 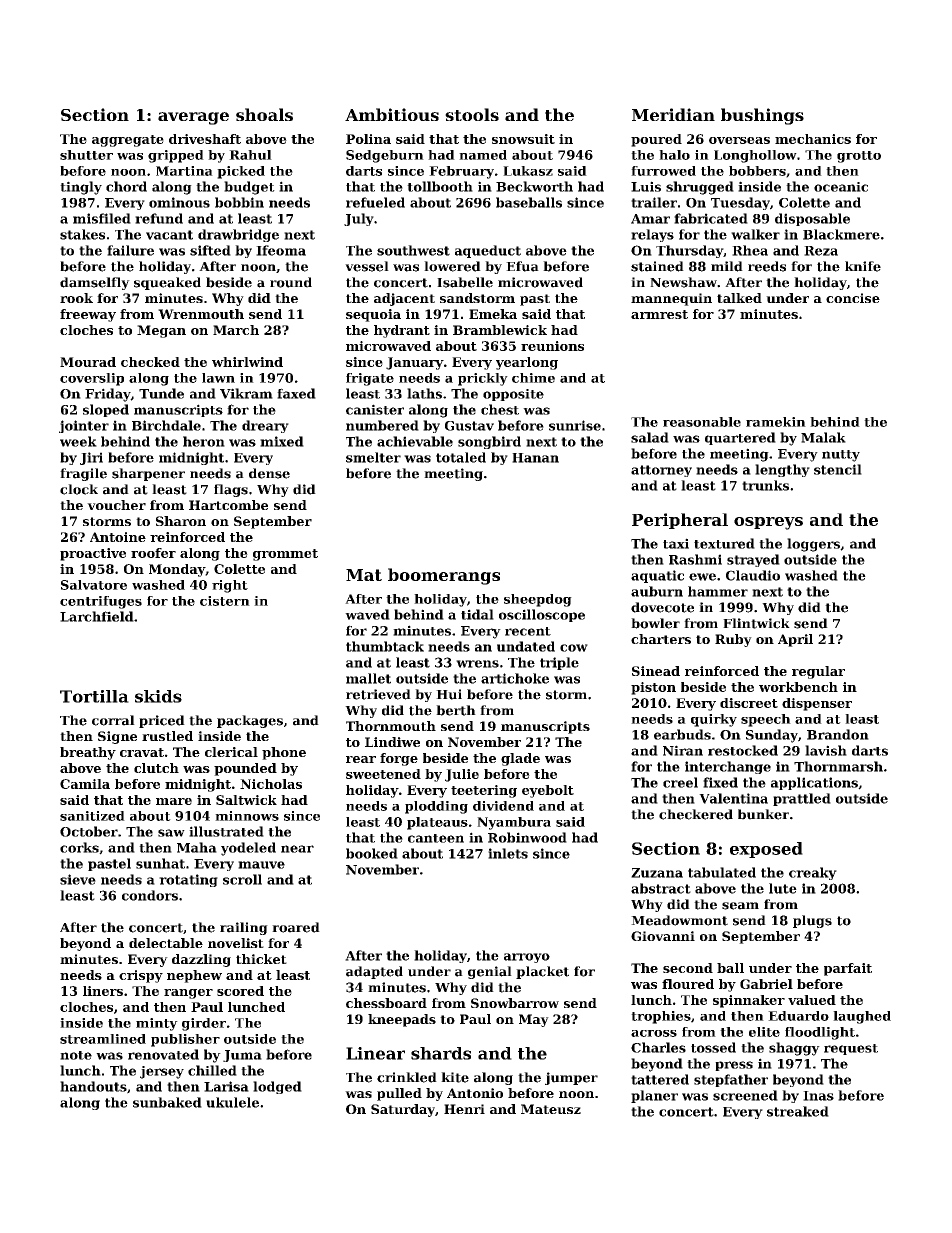 What do you see at coordinates (385, 646) in the screenshot?
I see `thumbtack` at bounding box center [385, 646].
